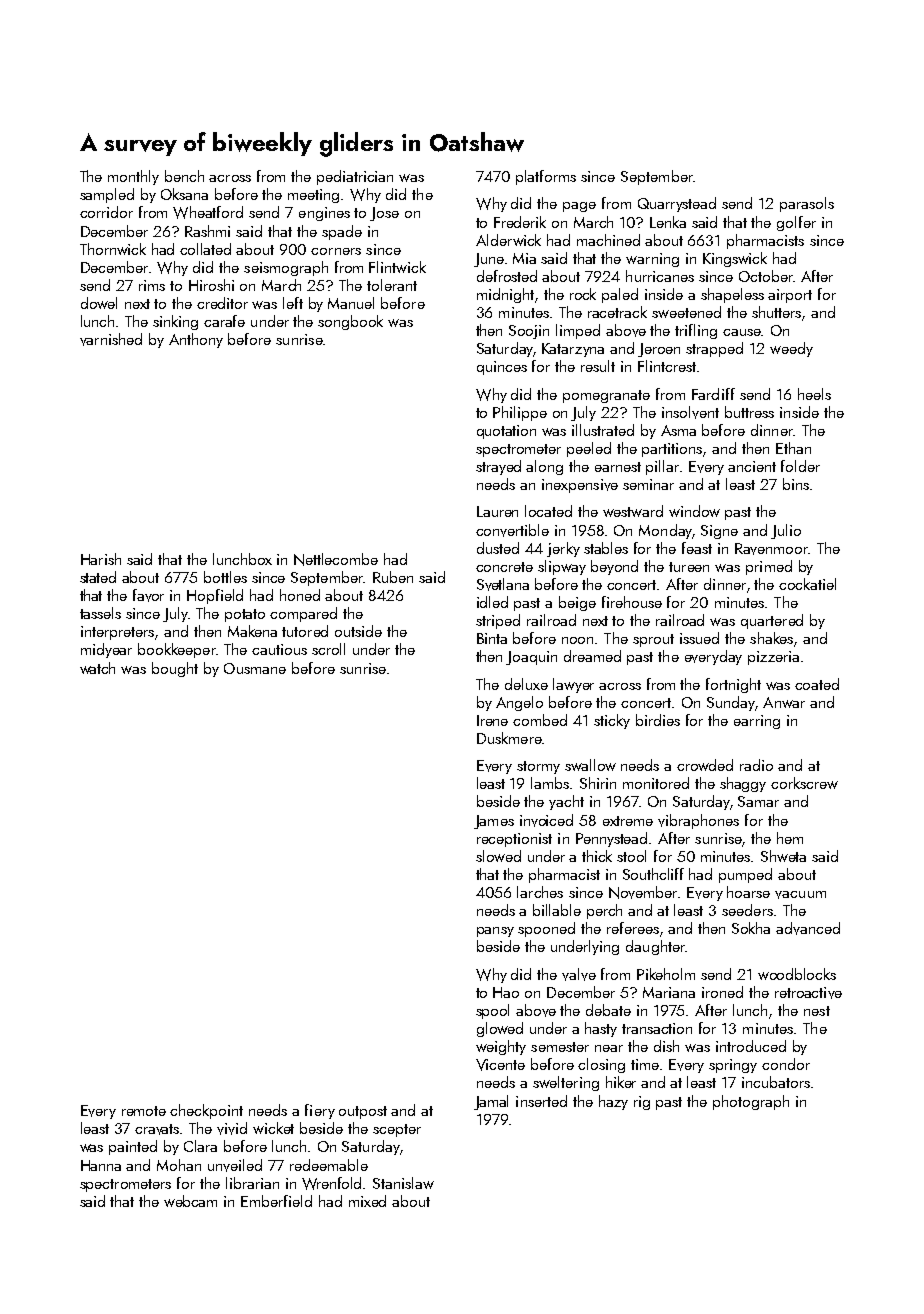 Image resolution: width=924 pixels, height=1314 pixels. Describe the element at coordinates (133, 177) in the screenshot. I see `monthly` at that location.
